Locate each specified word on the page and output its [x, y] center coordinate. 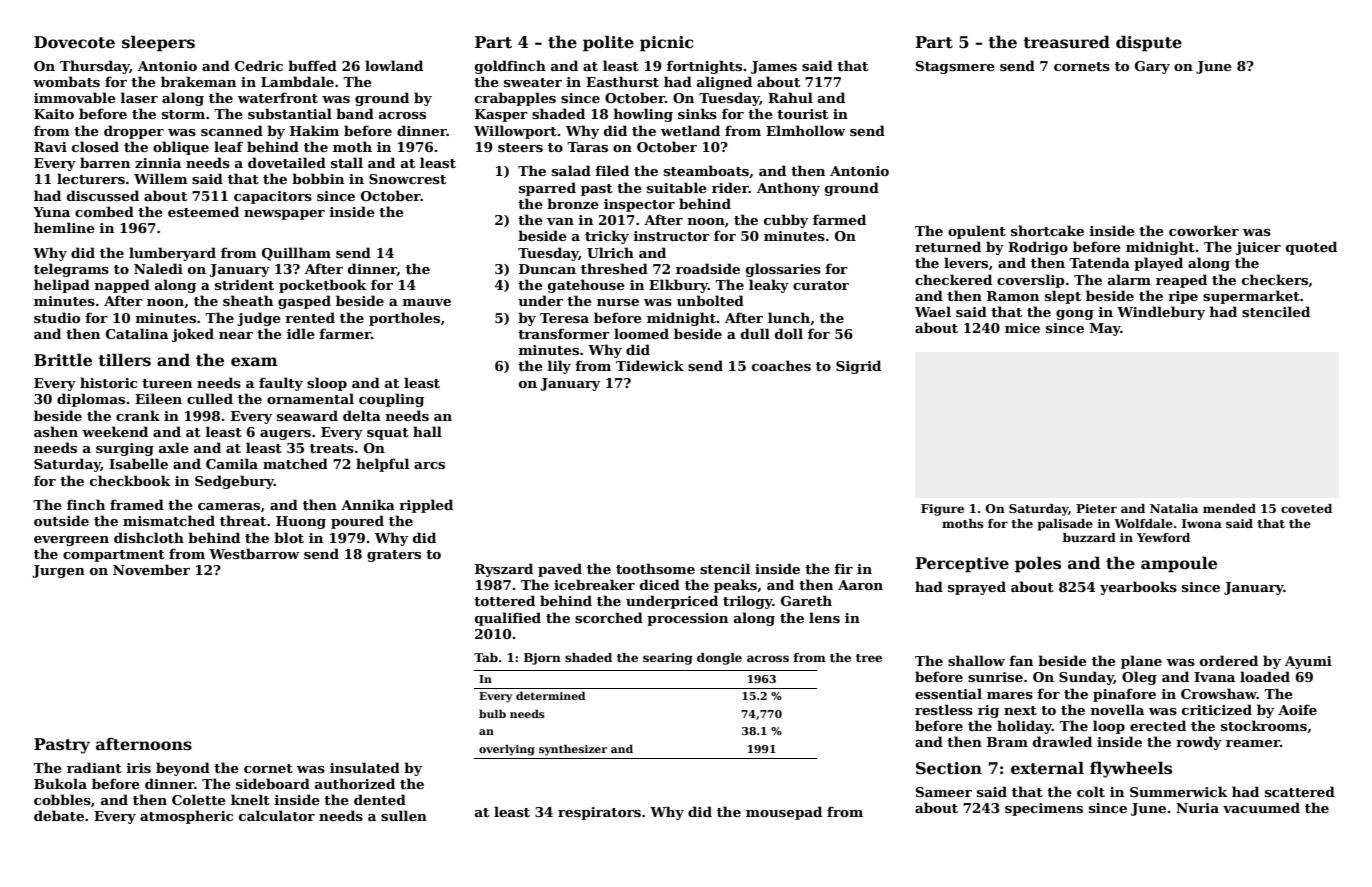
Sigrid [858, 367]
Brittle [63, 360]
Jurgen [58, 571]
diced [660, 584]
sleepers [158, 43]
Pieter [1096, 508]
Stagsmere [955, 67]
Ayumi [1308, 662]
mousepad [784, 813]
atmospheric [186, 817]
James [774, 67]
